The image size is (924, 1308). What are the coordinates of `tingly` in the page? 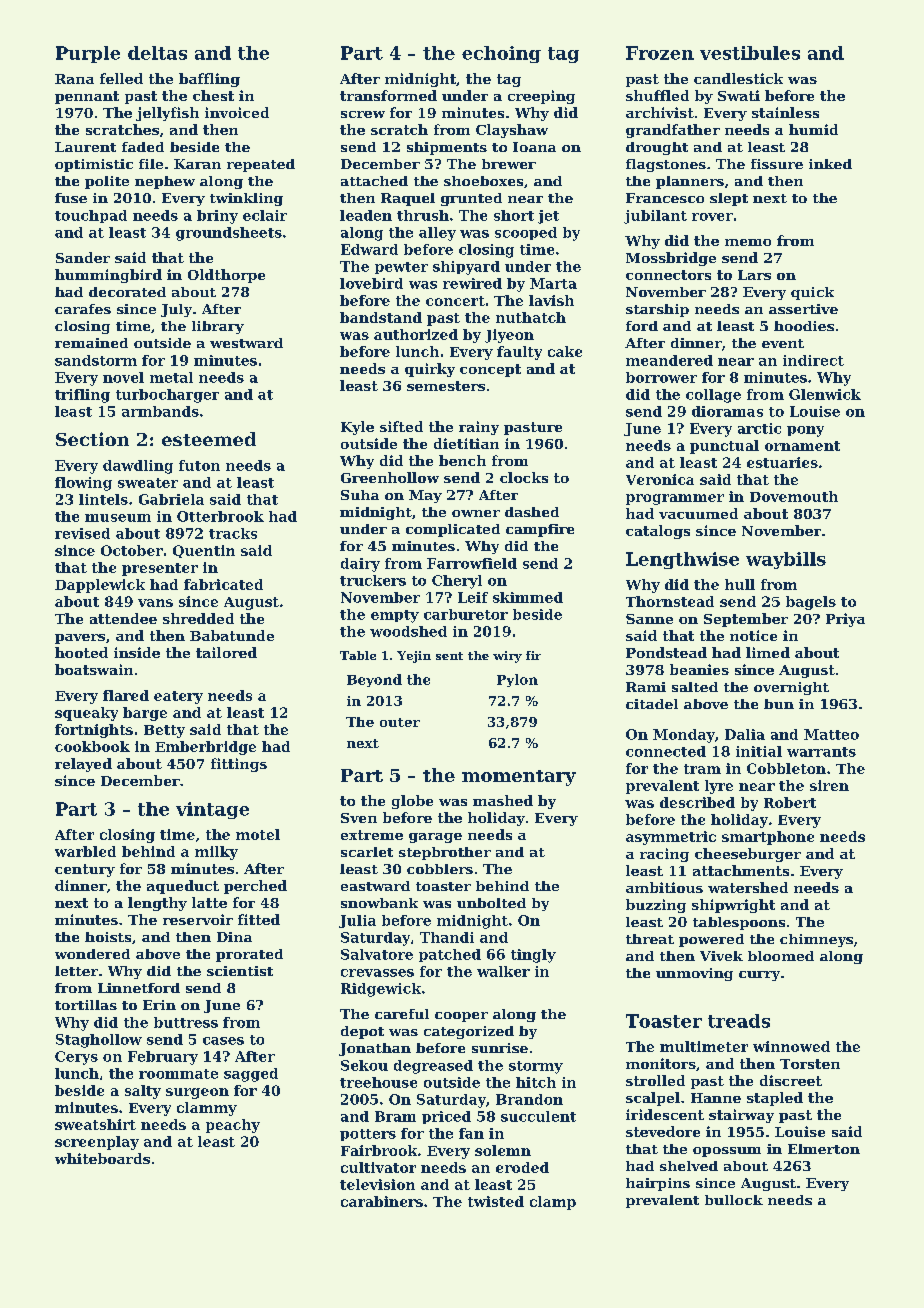 It's located at (533, 956).
